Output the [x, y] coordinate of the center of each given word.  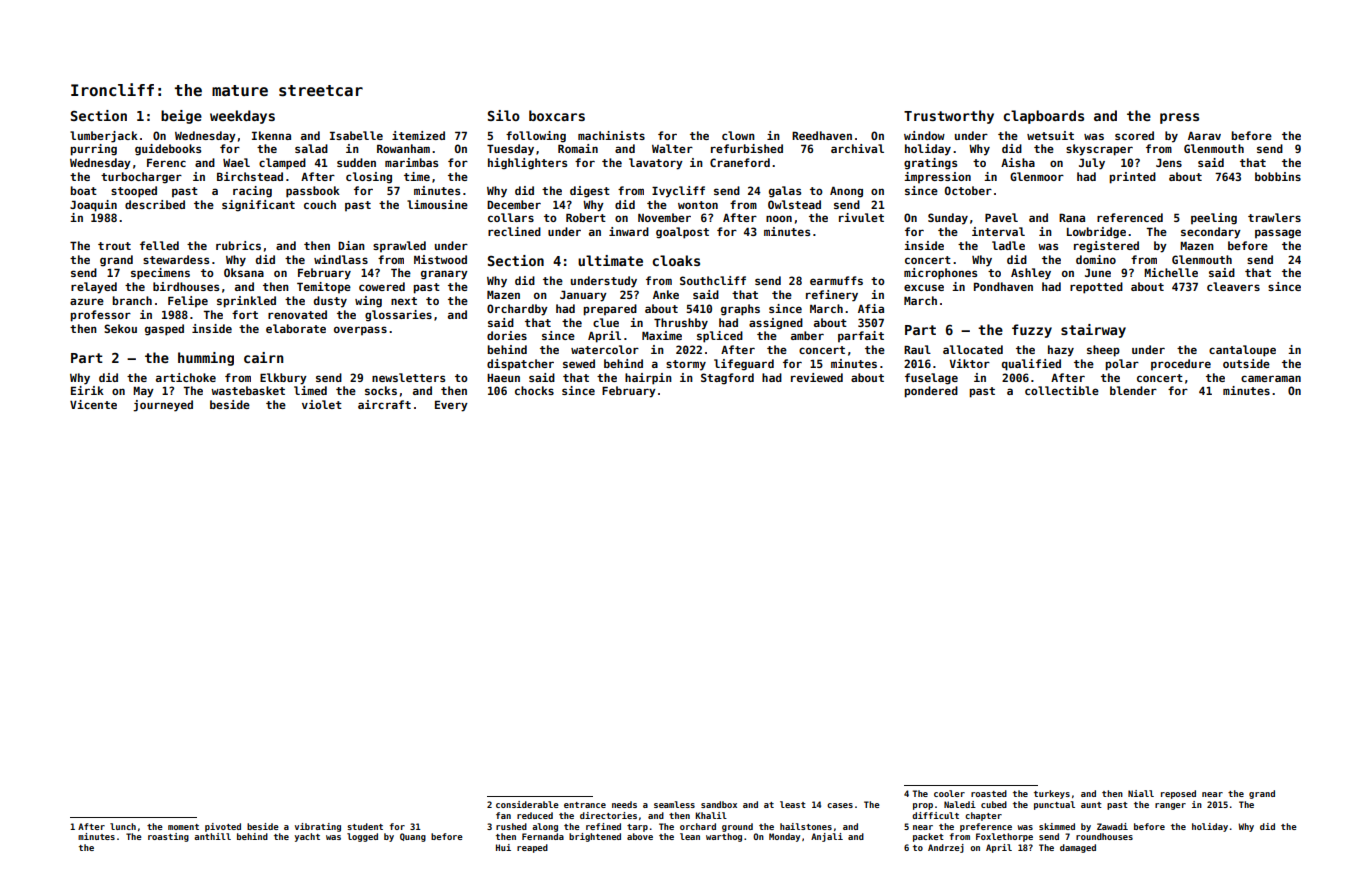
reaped [532, 848]
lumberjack [104, 137]
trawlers [1274, 217]
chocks [534, 390]
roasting [168, 837]
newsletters [408, 377]
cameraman [1271, 378]
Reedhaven [822, 135]
